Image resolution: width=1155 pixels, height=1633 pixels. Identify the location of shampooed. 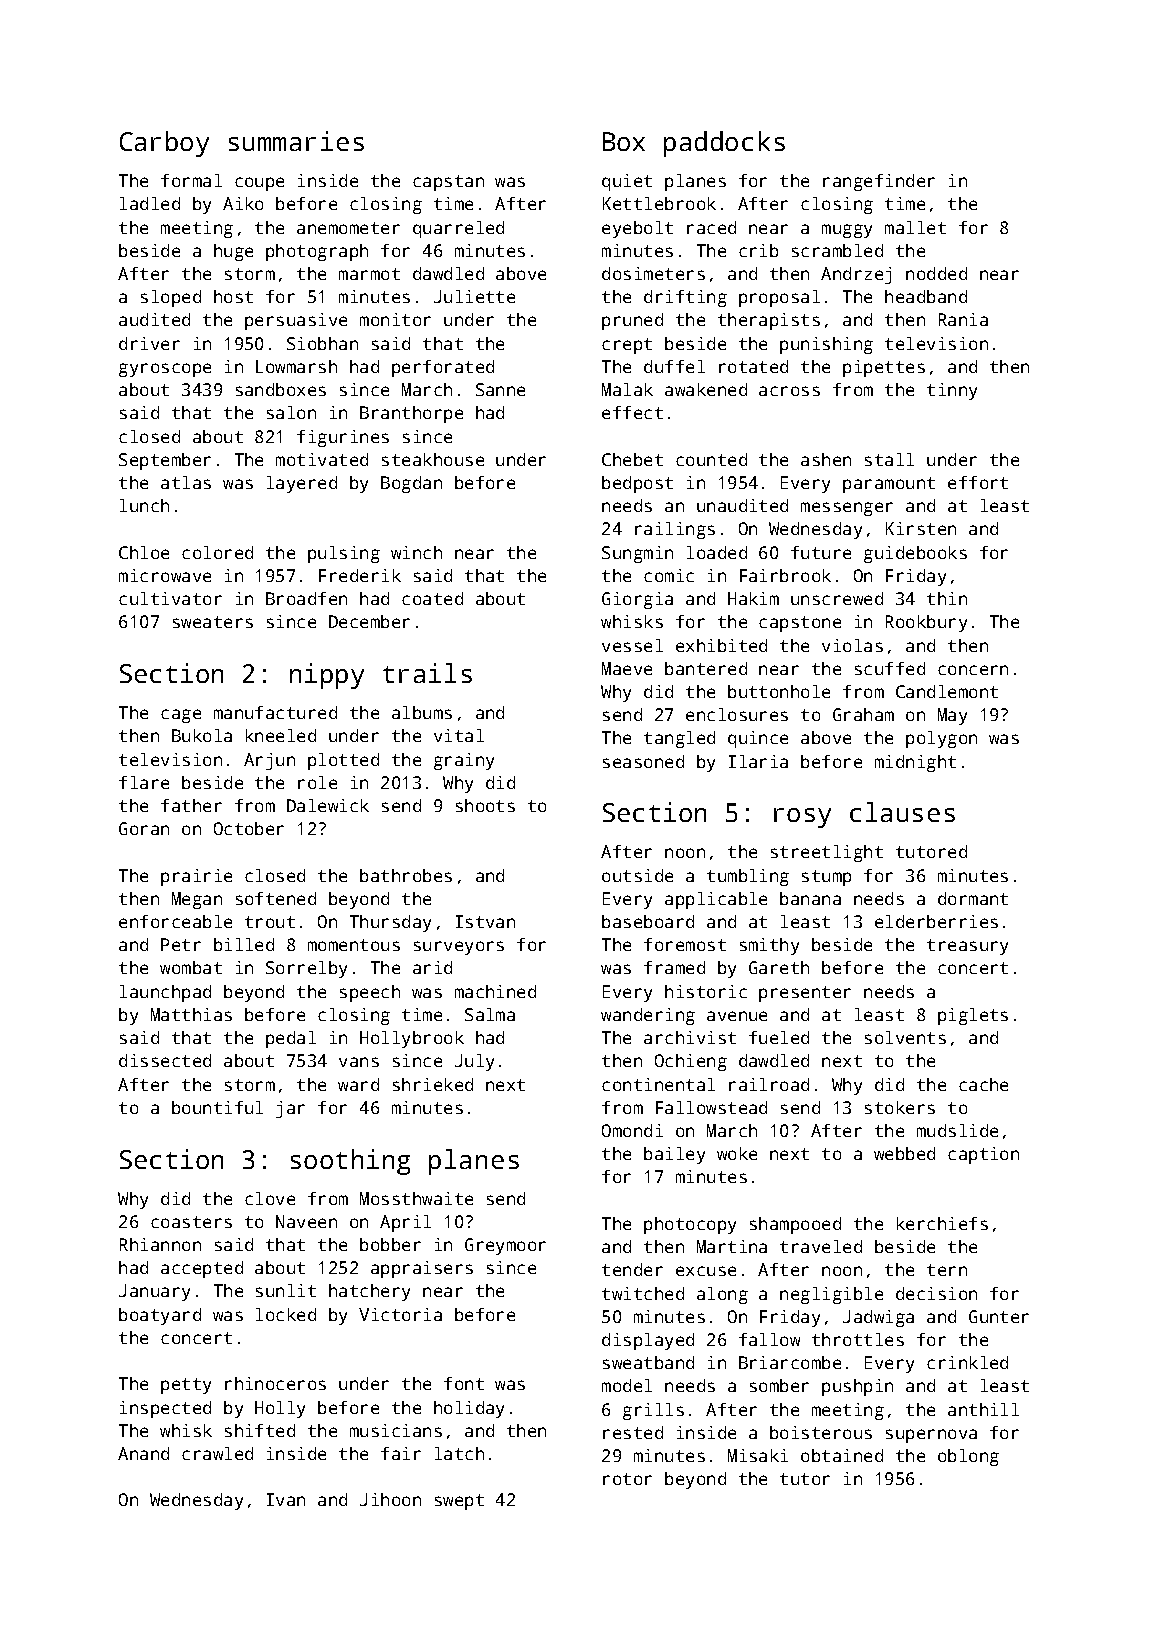
(795, 1225).
